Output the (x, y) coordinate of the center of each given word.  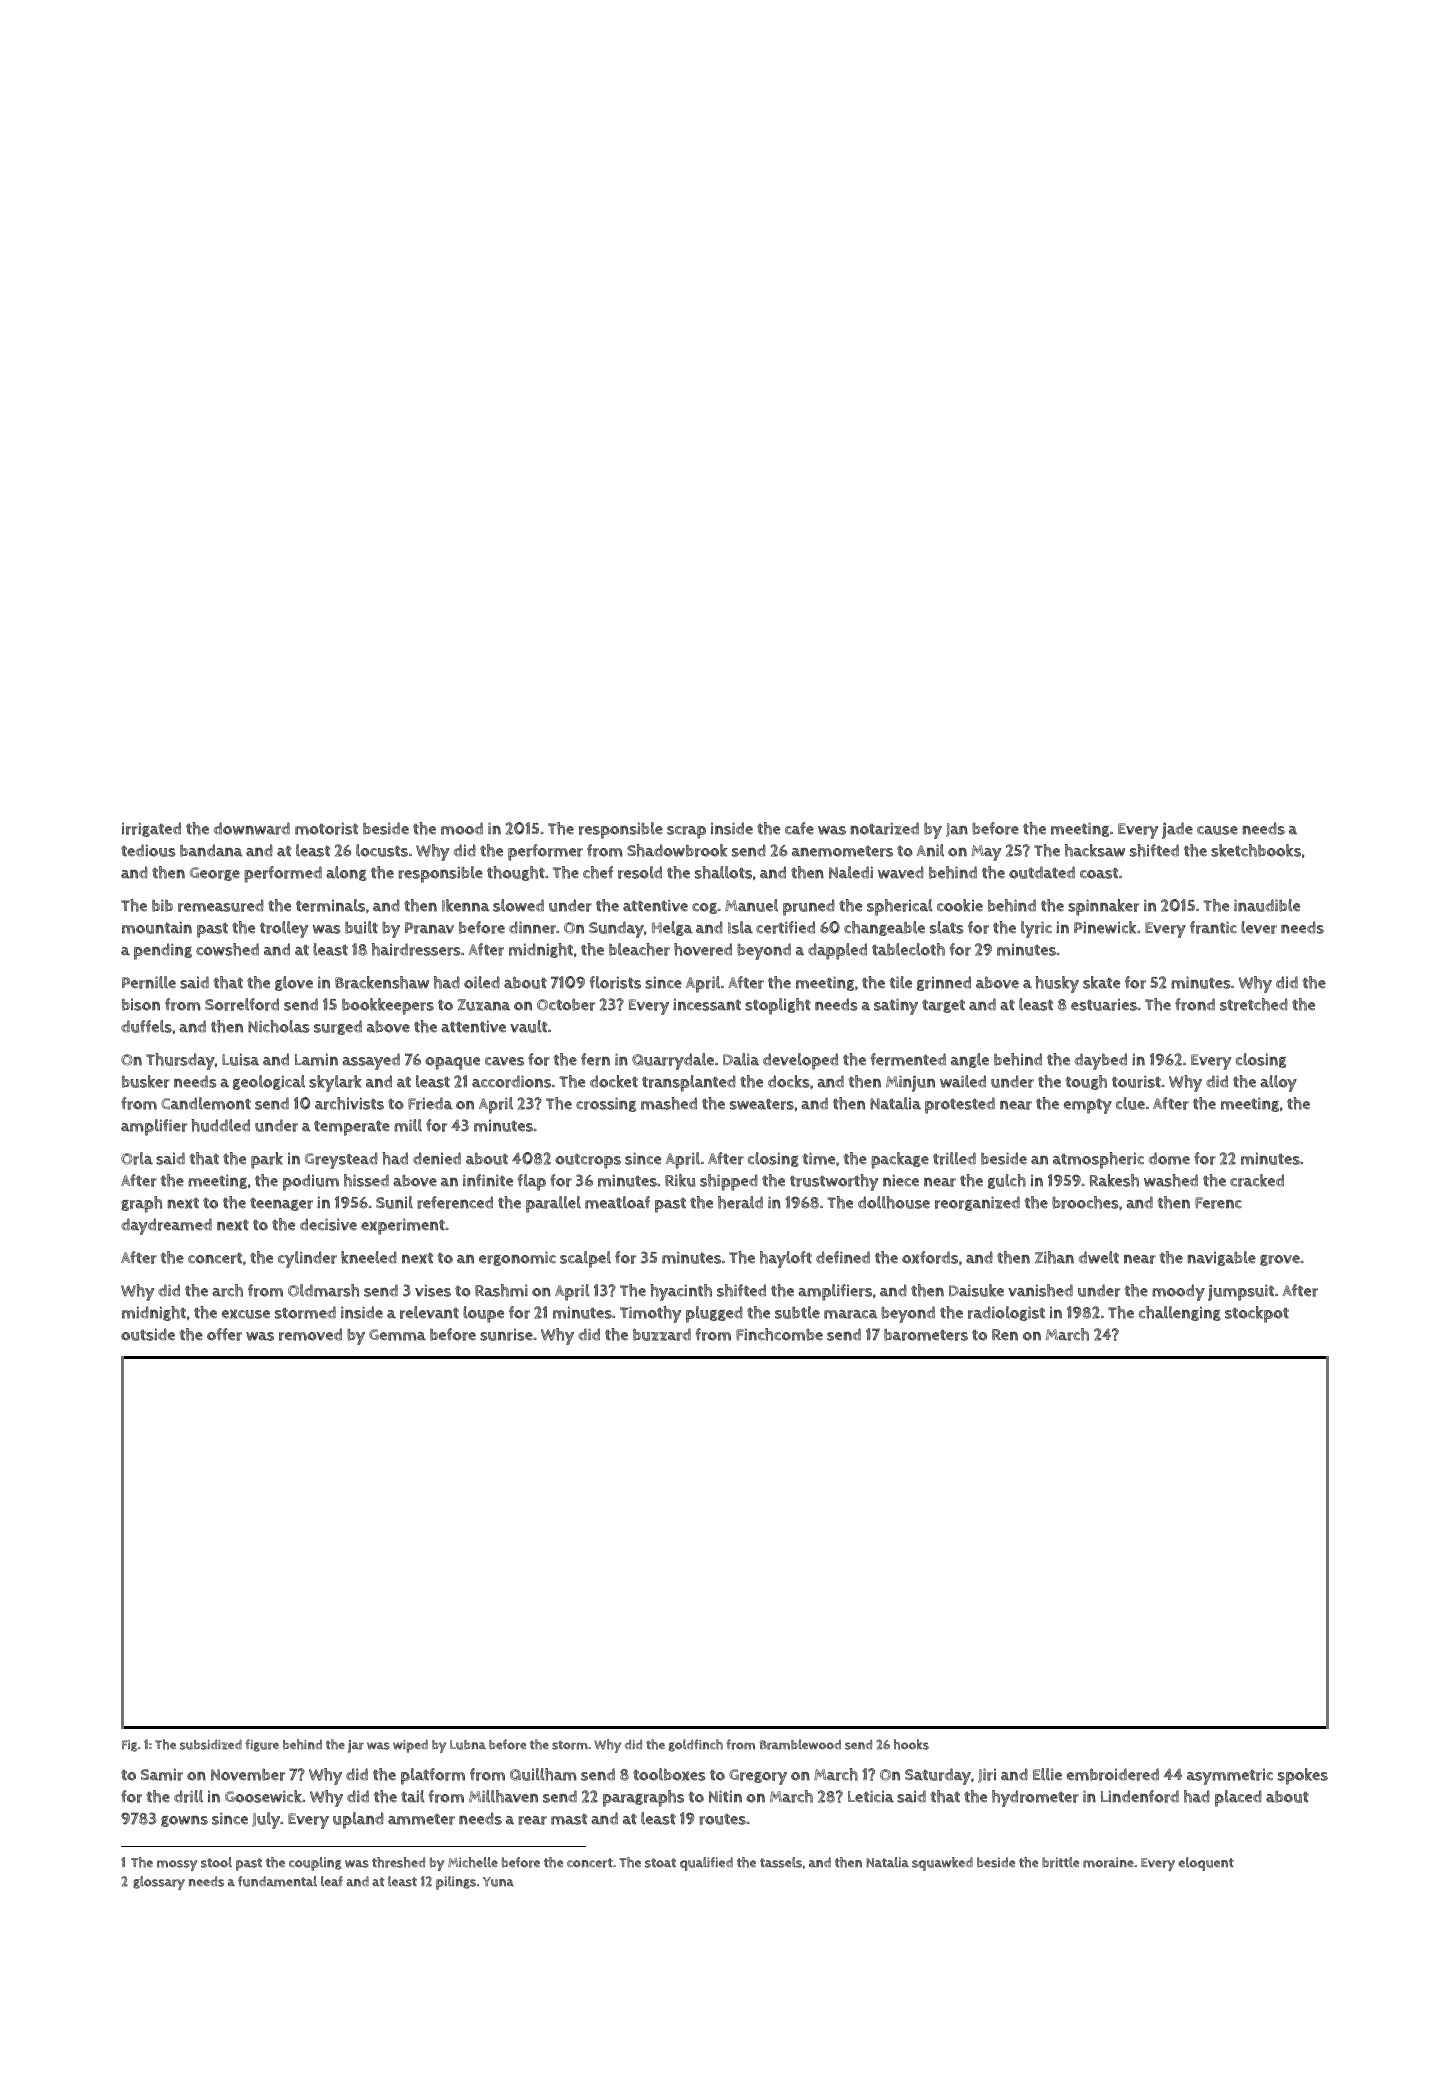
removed (310, 1334)
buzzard (662, 1334)
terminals (330, 905)
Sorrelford (242, 1004)
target (943, 1006)
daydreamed (166, 1226)
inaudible (1267, 905)
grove (1280, 1260)
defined (843, 1257)
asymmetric (1230, 1776)
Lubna (468, 1745)
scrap (686, 832)
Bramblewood (800, 1744)
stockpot (1257, 1314)
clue (1130, 1103)
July (266, 1820)
